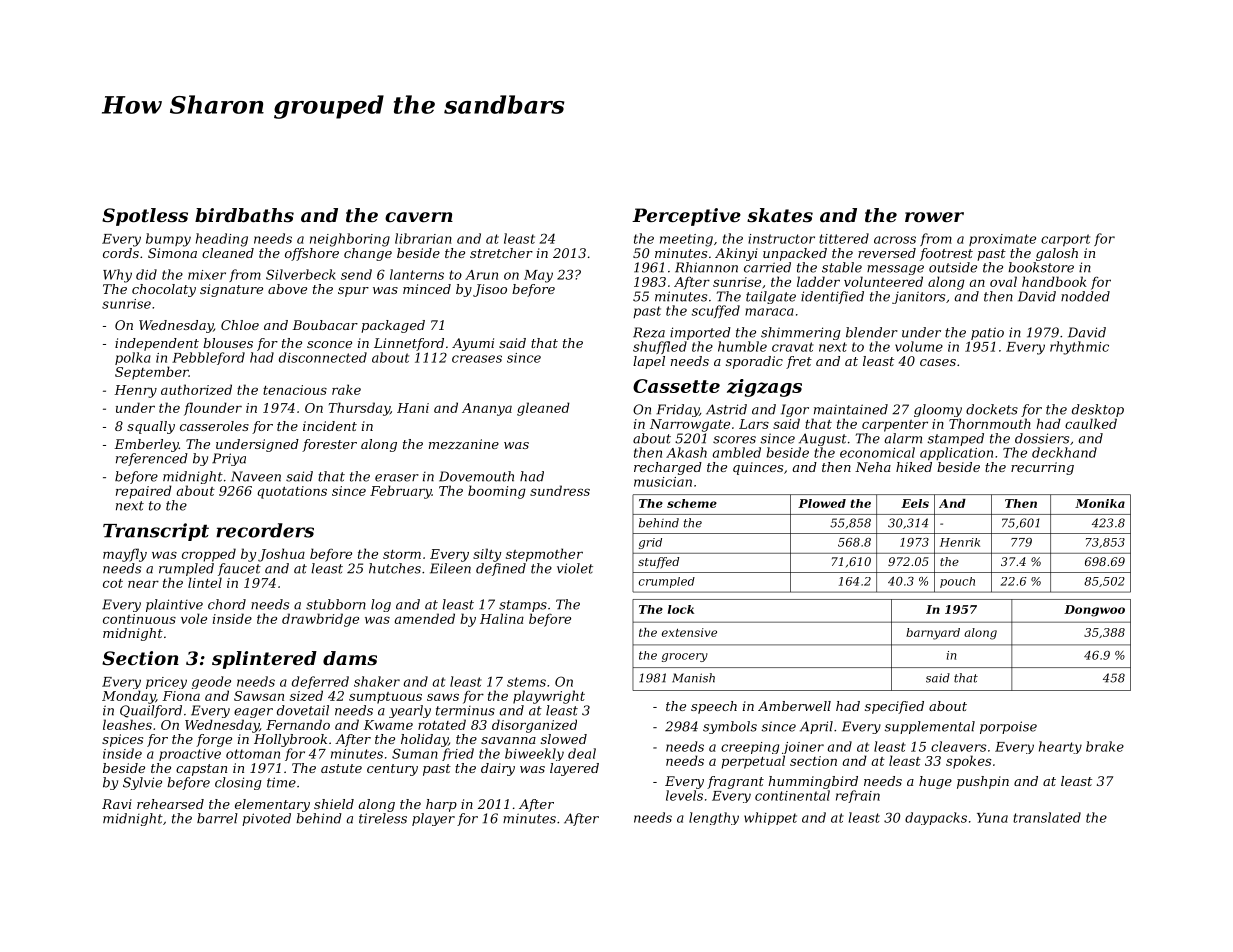  I want to click on Ravi, so click(117, 804).
